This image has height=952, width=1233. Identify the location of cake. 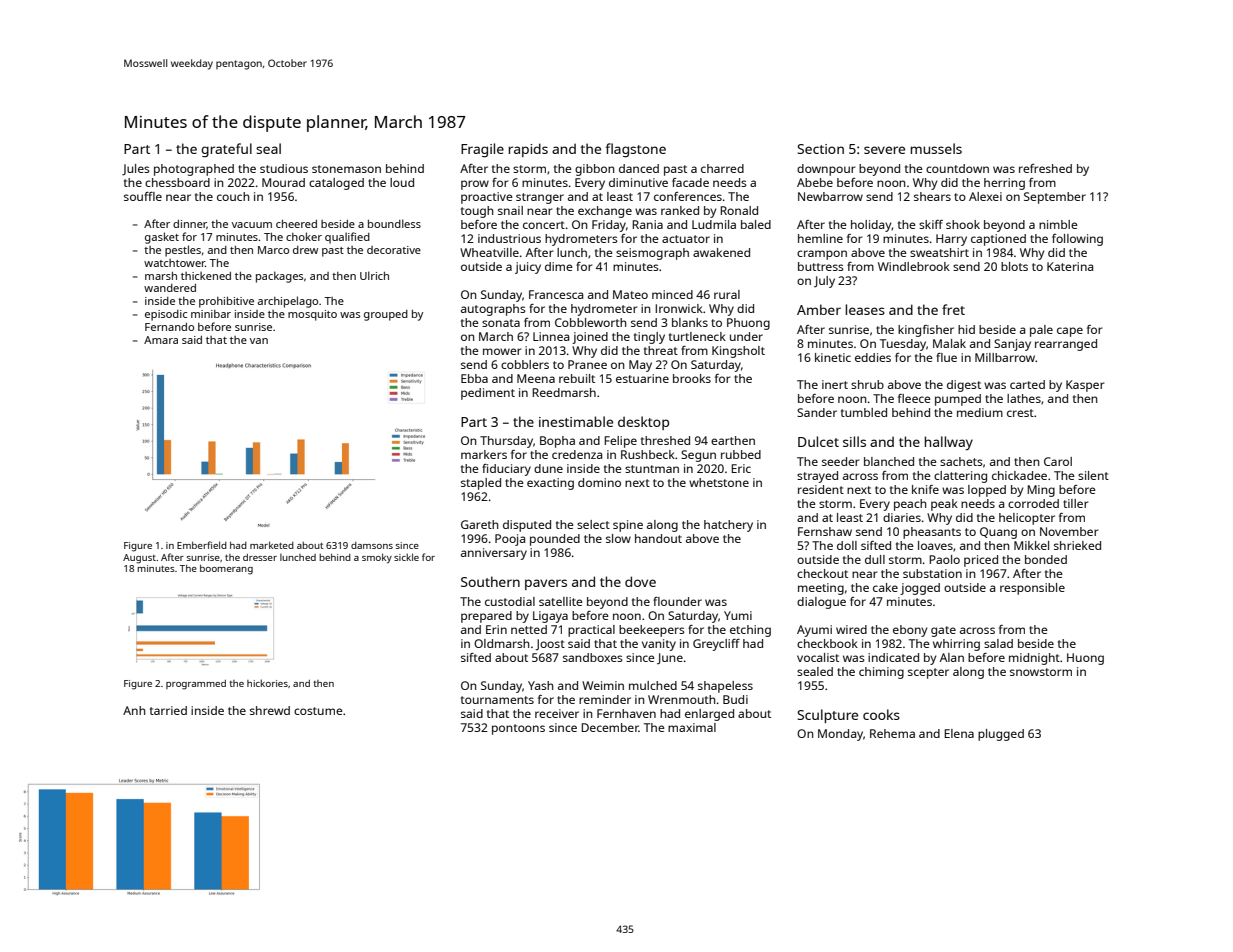
(885, 587).
